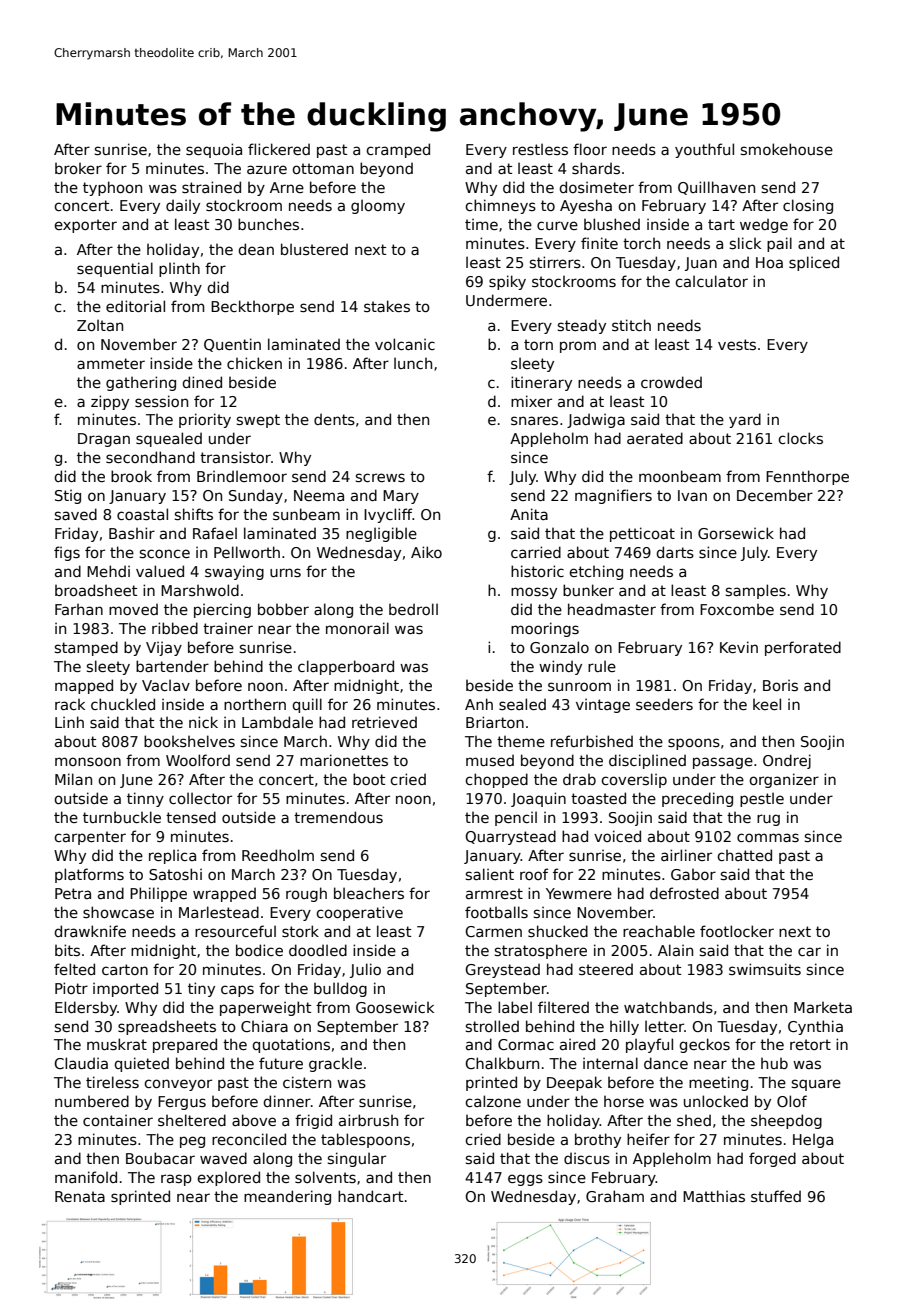 The width and height of the screenshot is (908, 1316). What do you see at coordinates (493, 1101) in the screenshot?
I see `calzone` at bounding box center [493, 1101].
